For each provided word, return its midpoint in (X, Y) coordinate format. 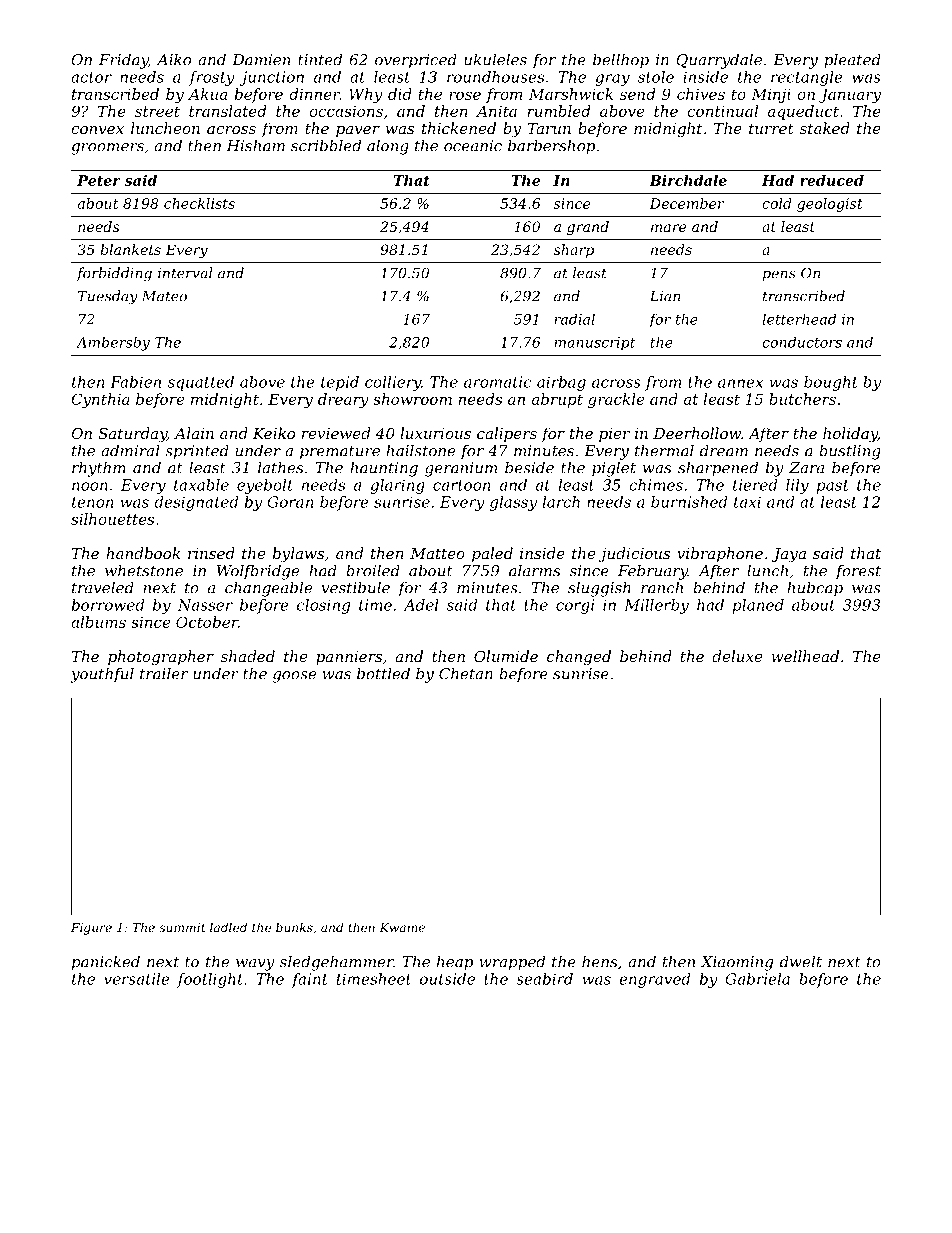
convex (97, 130)
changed (579, 658)
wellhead (805, 656)
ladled (228, 927)
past (833, 487)
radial (575, 319)
